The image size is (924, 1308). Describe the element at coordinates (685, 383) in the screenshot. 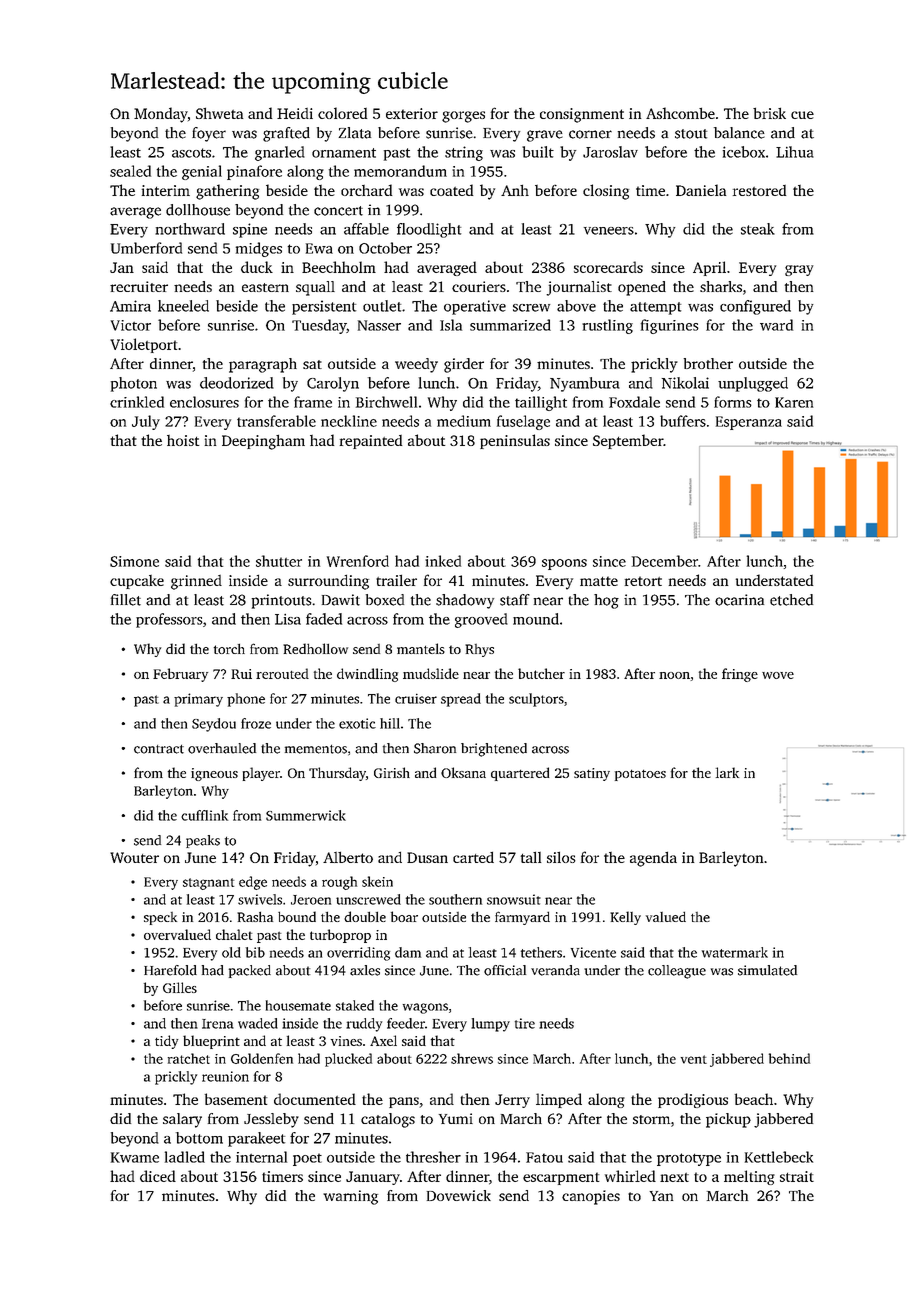

I see `Nikolai` at that location.
